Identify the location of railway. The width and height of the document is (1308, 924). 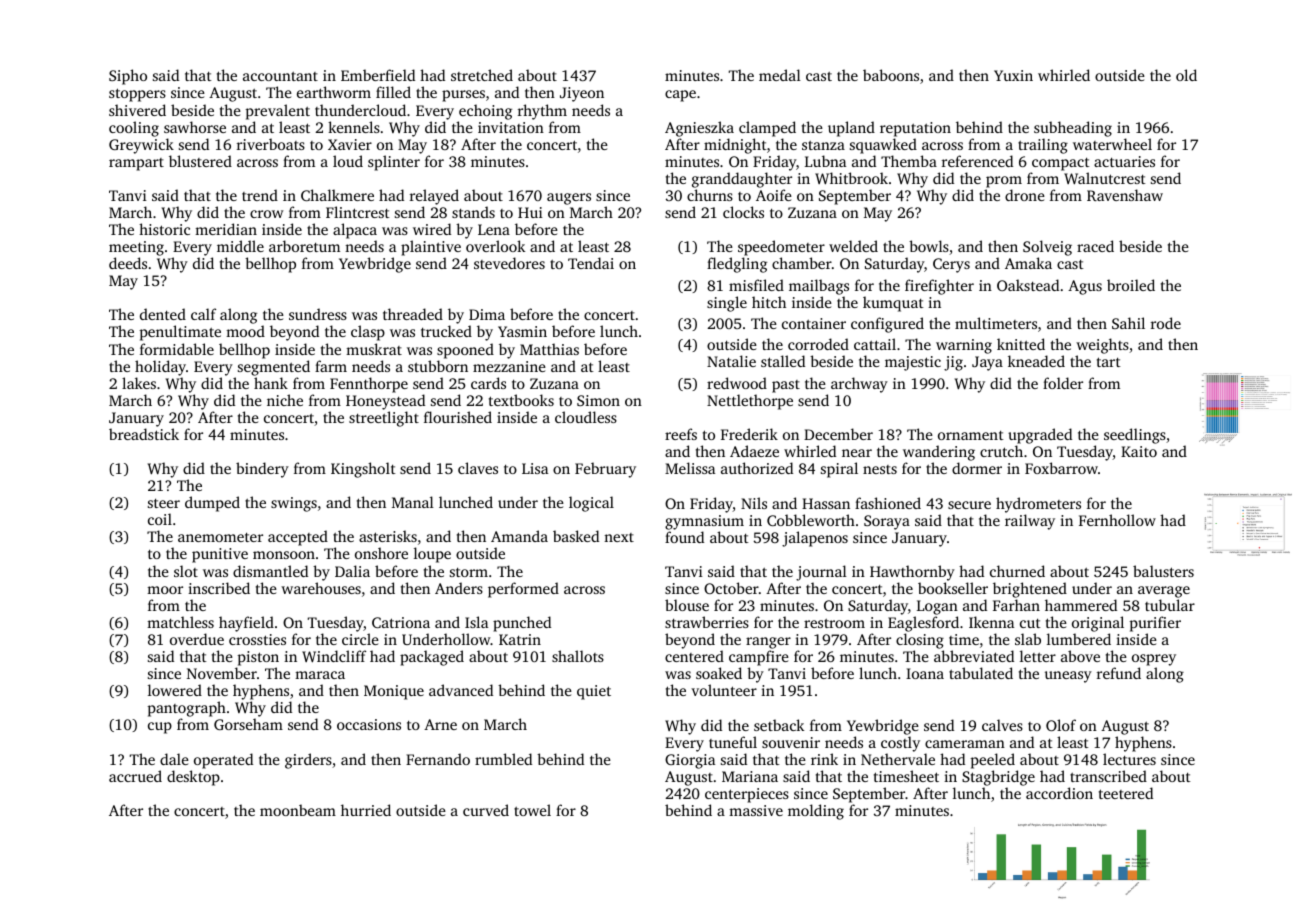
(1030, 522).
